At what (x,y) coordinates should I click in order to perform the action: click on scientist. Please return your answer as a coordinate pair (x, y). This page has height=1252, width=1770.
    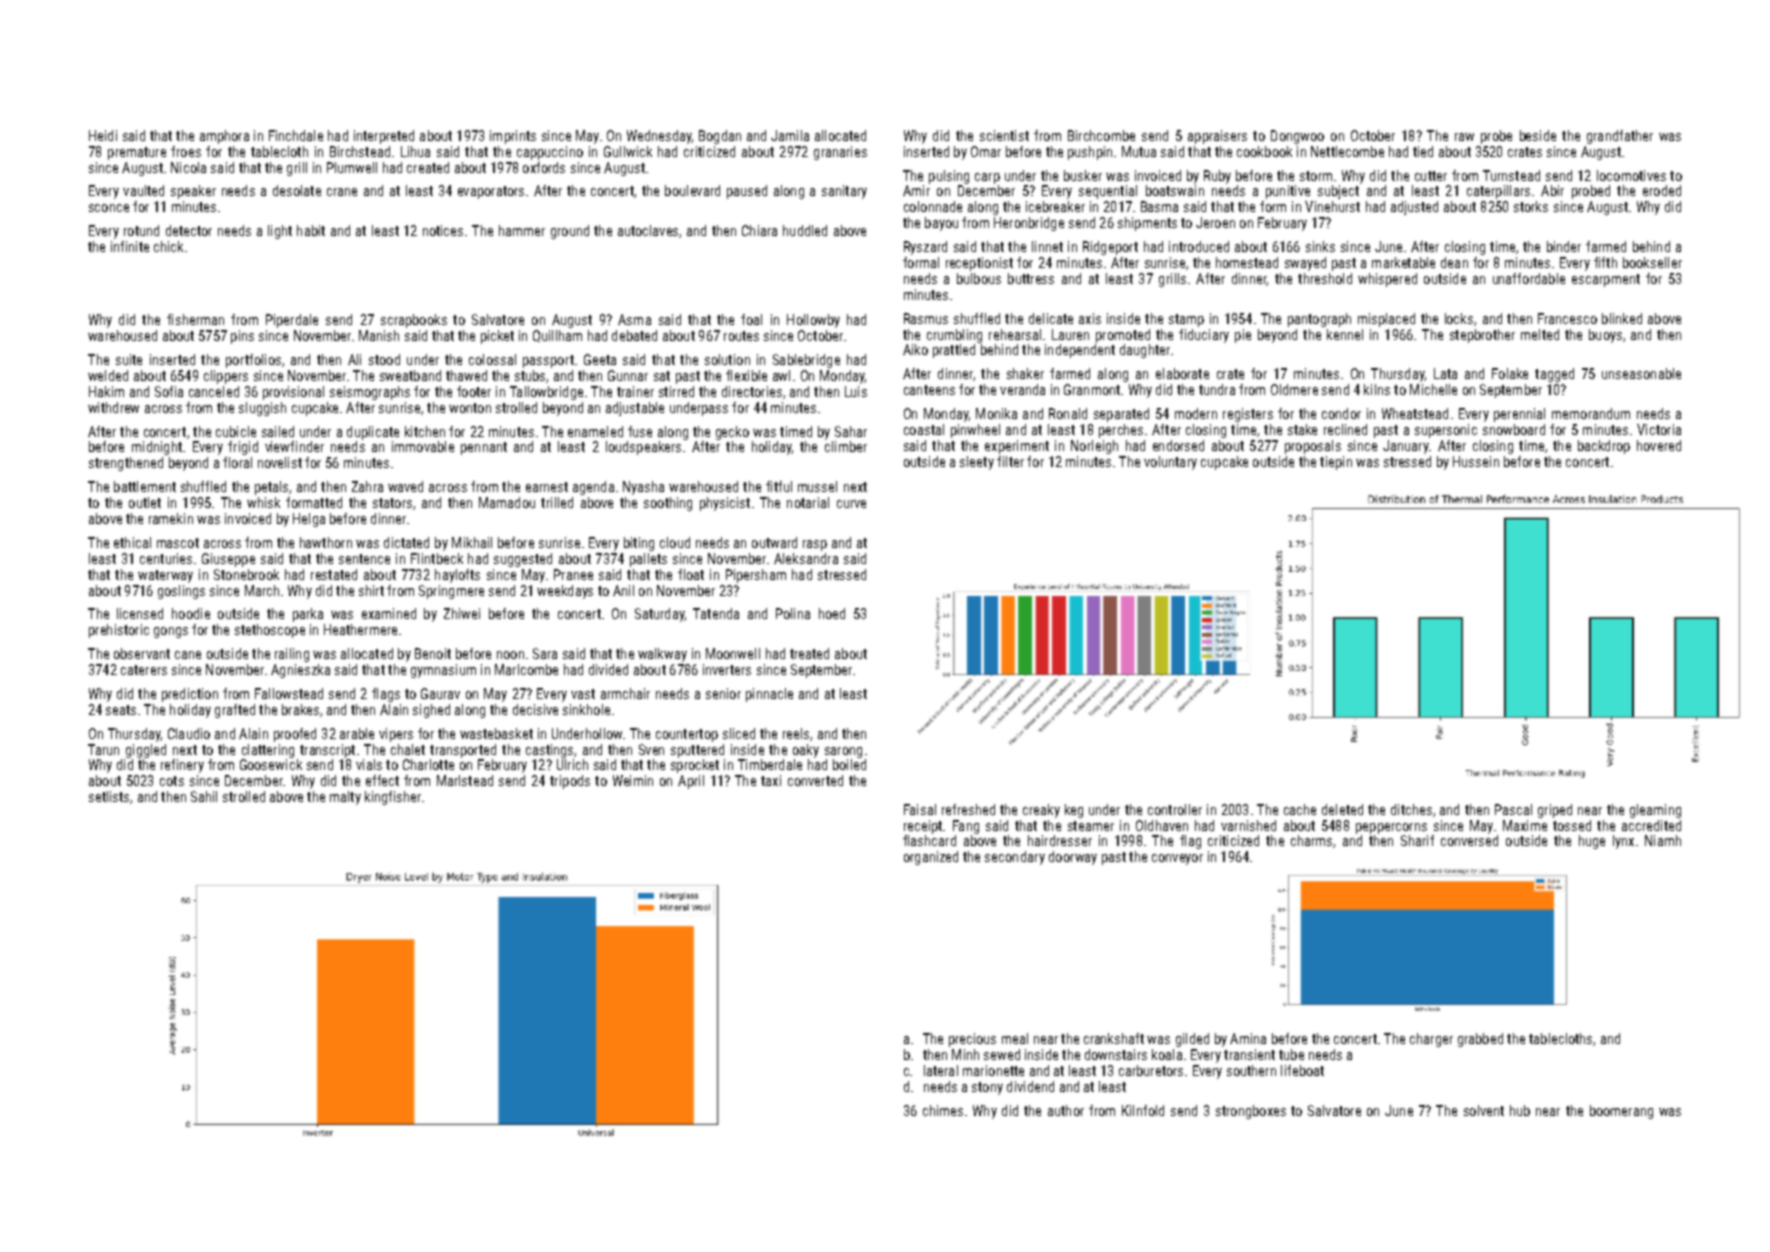
    Looking at the image, I should click on (1004, 135).
